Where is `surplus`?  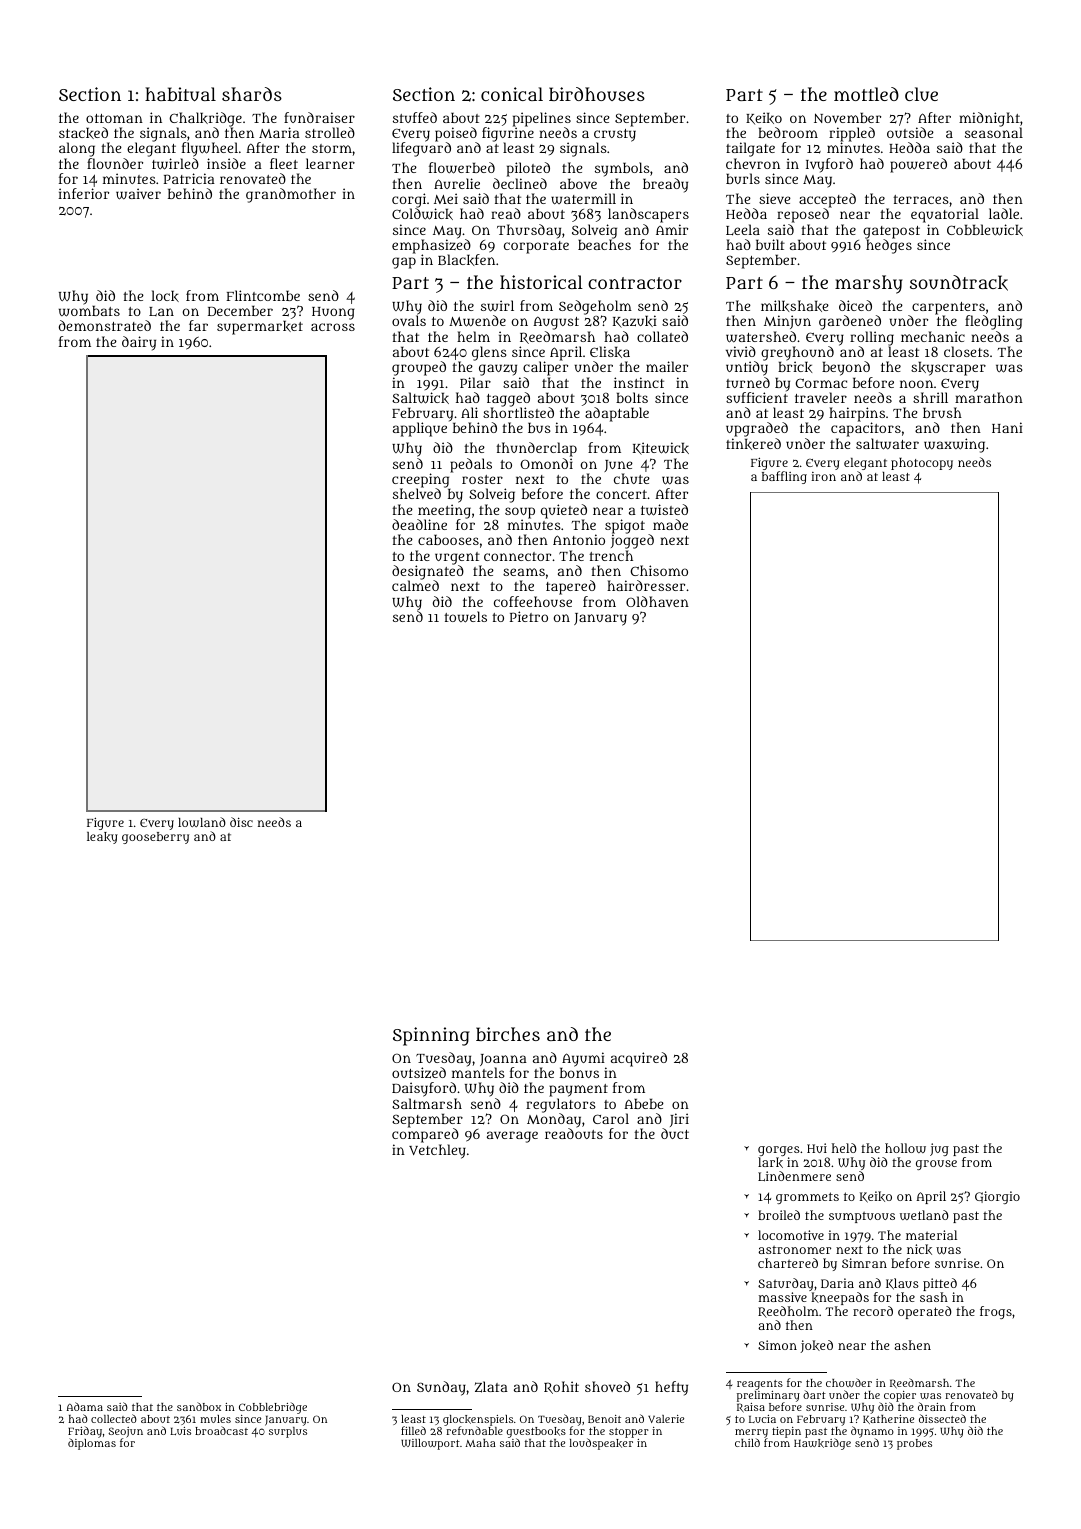
surplus is located at coordinates (288, 1432).
